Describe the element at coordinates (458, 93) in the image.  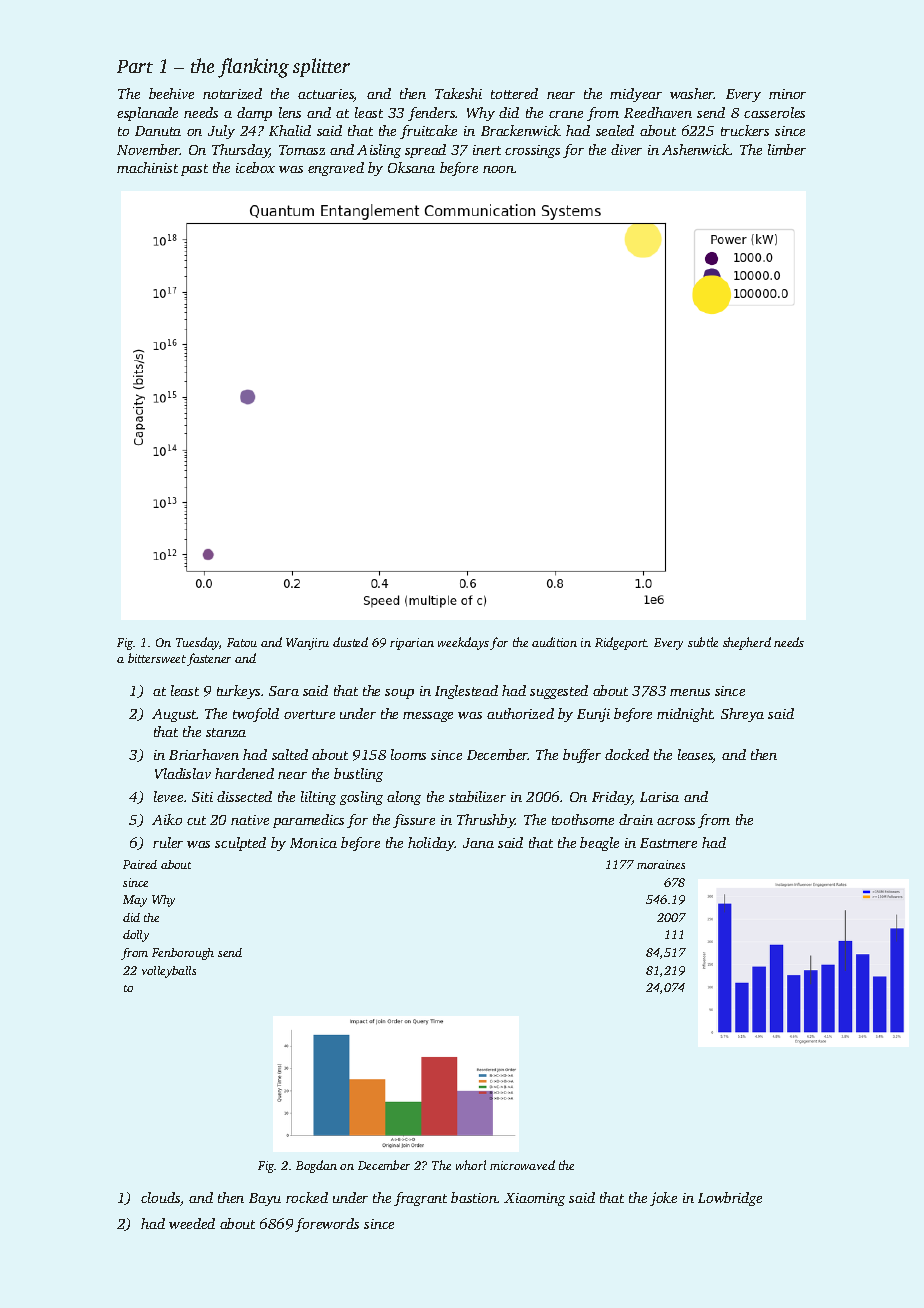
I see `Takeshi` at that location.
